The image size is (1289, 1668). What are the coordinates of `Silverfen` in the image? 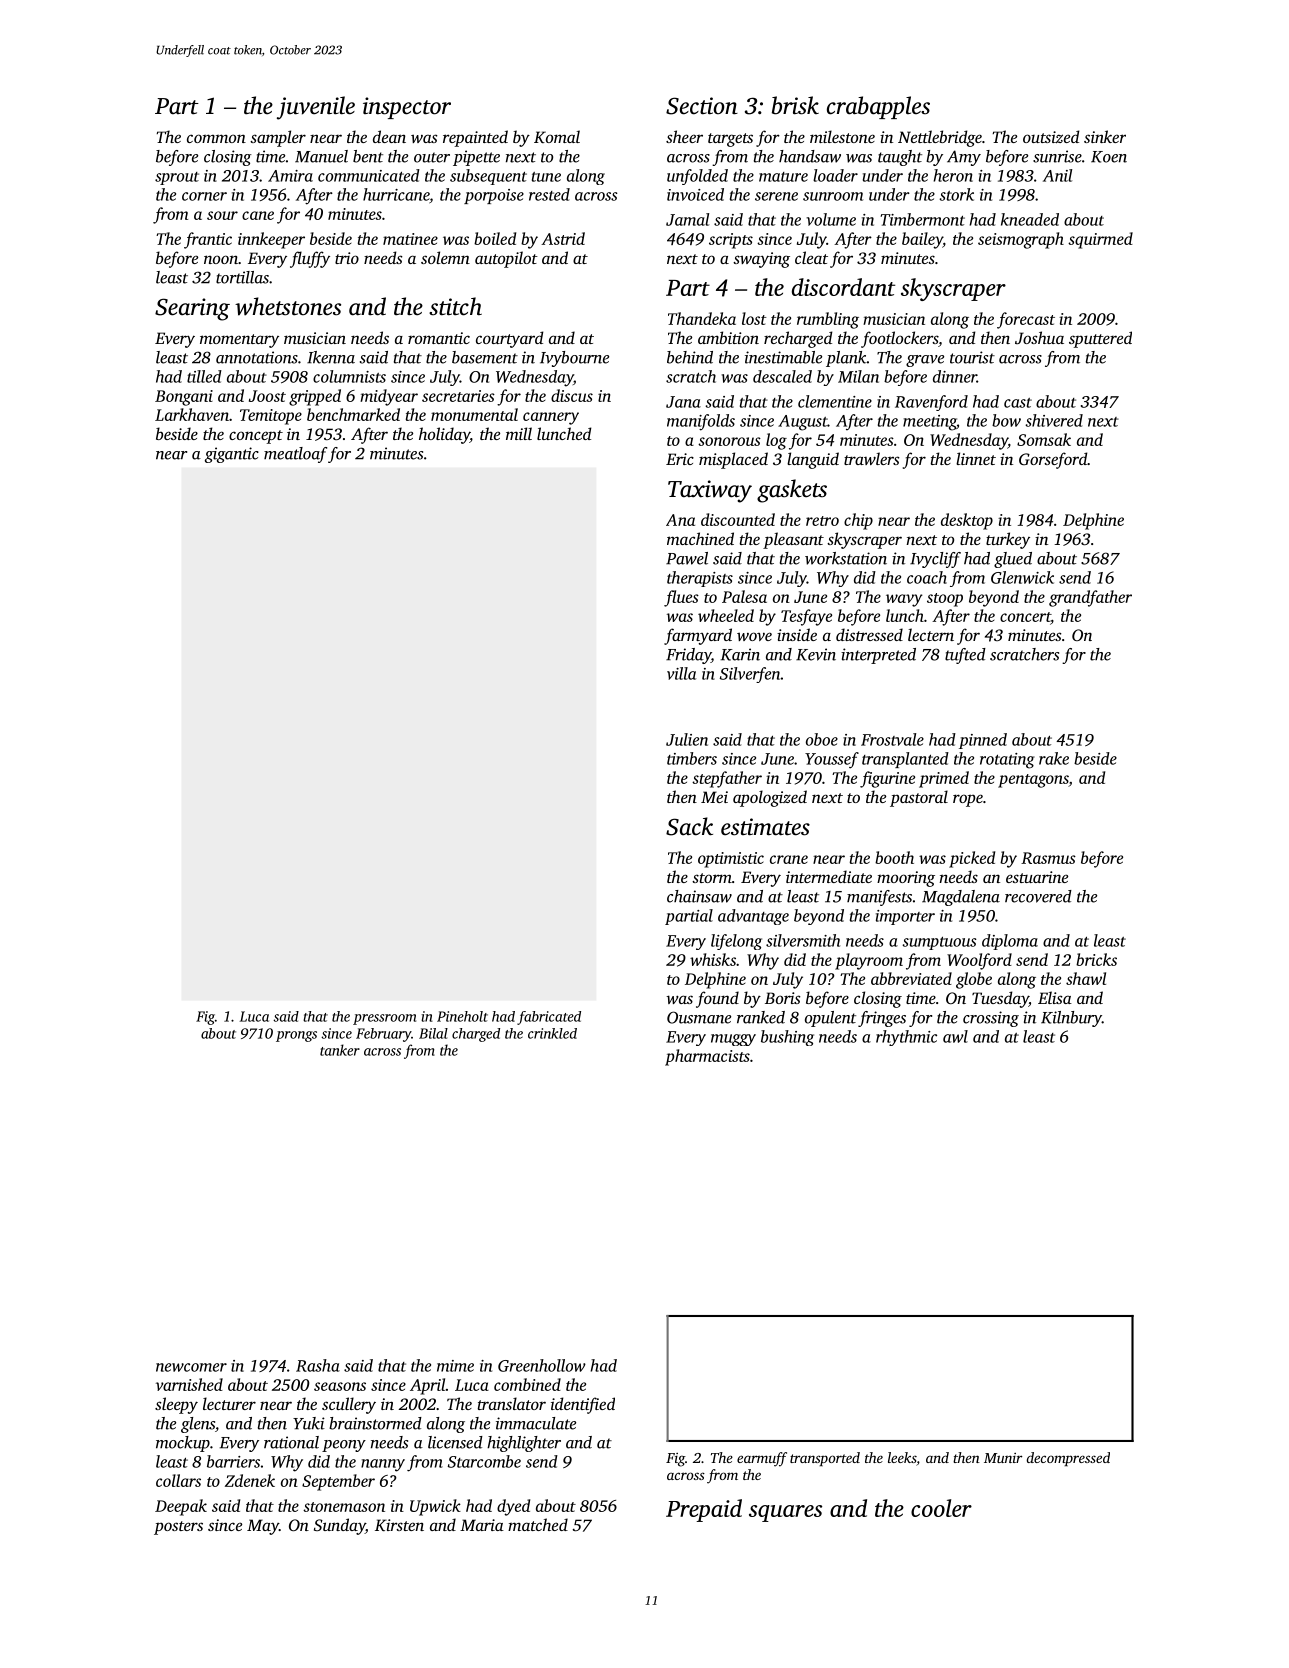 It's located at (750, 675).
